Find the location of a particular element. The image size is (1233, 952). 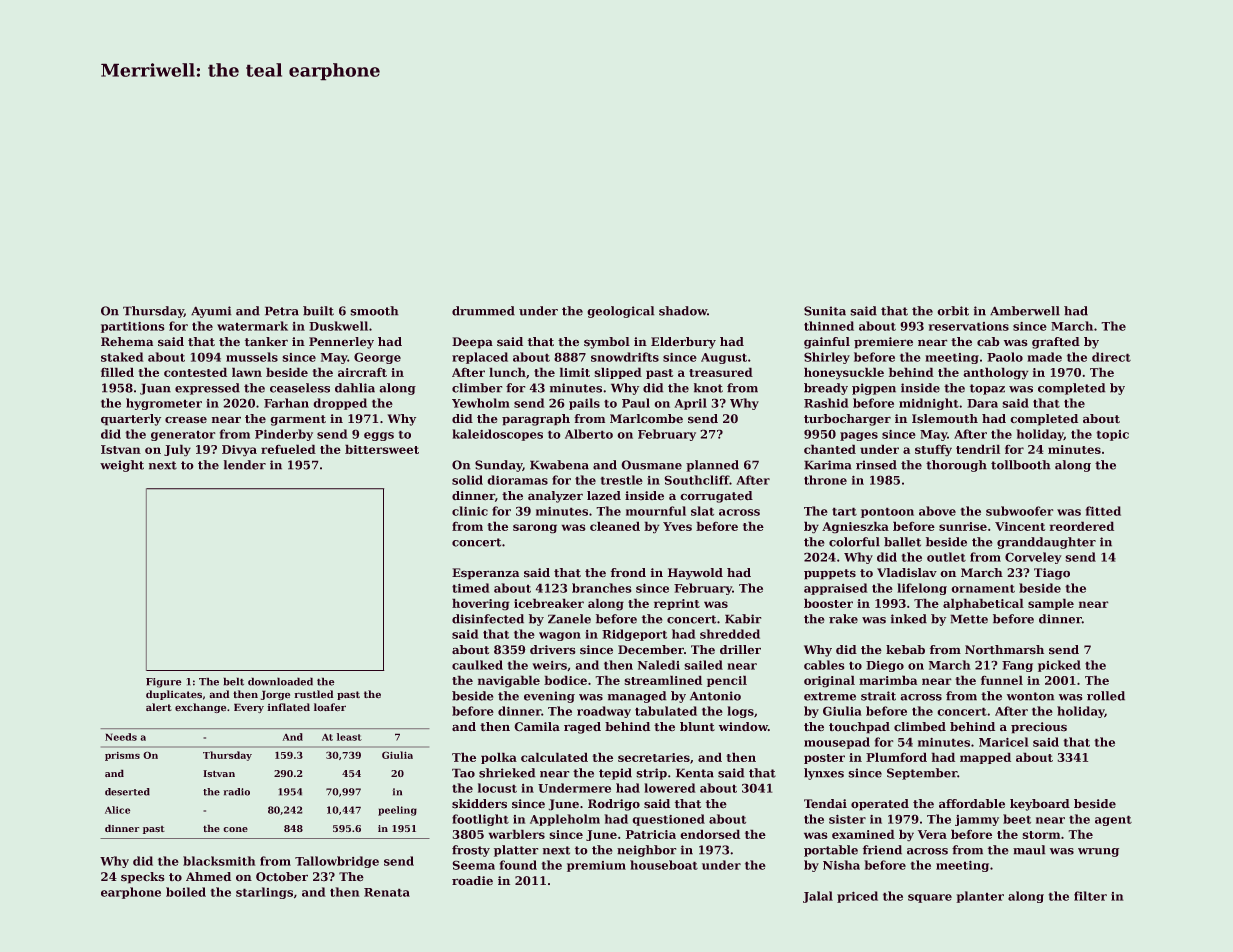

expressed is located at coordinates (207, 389).
